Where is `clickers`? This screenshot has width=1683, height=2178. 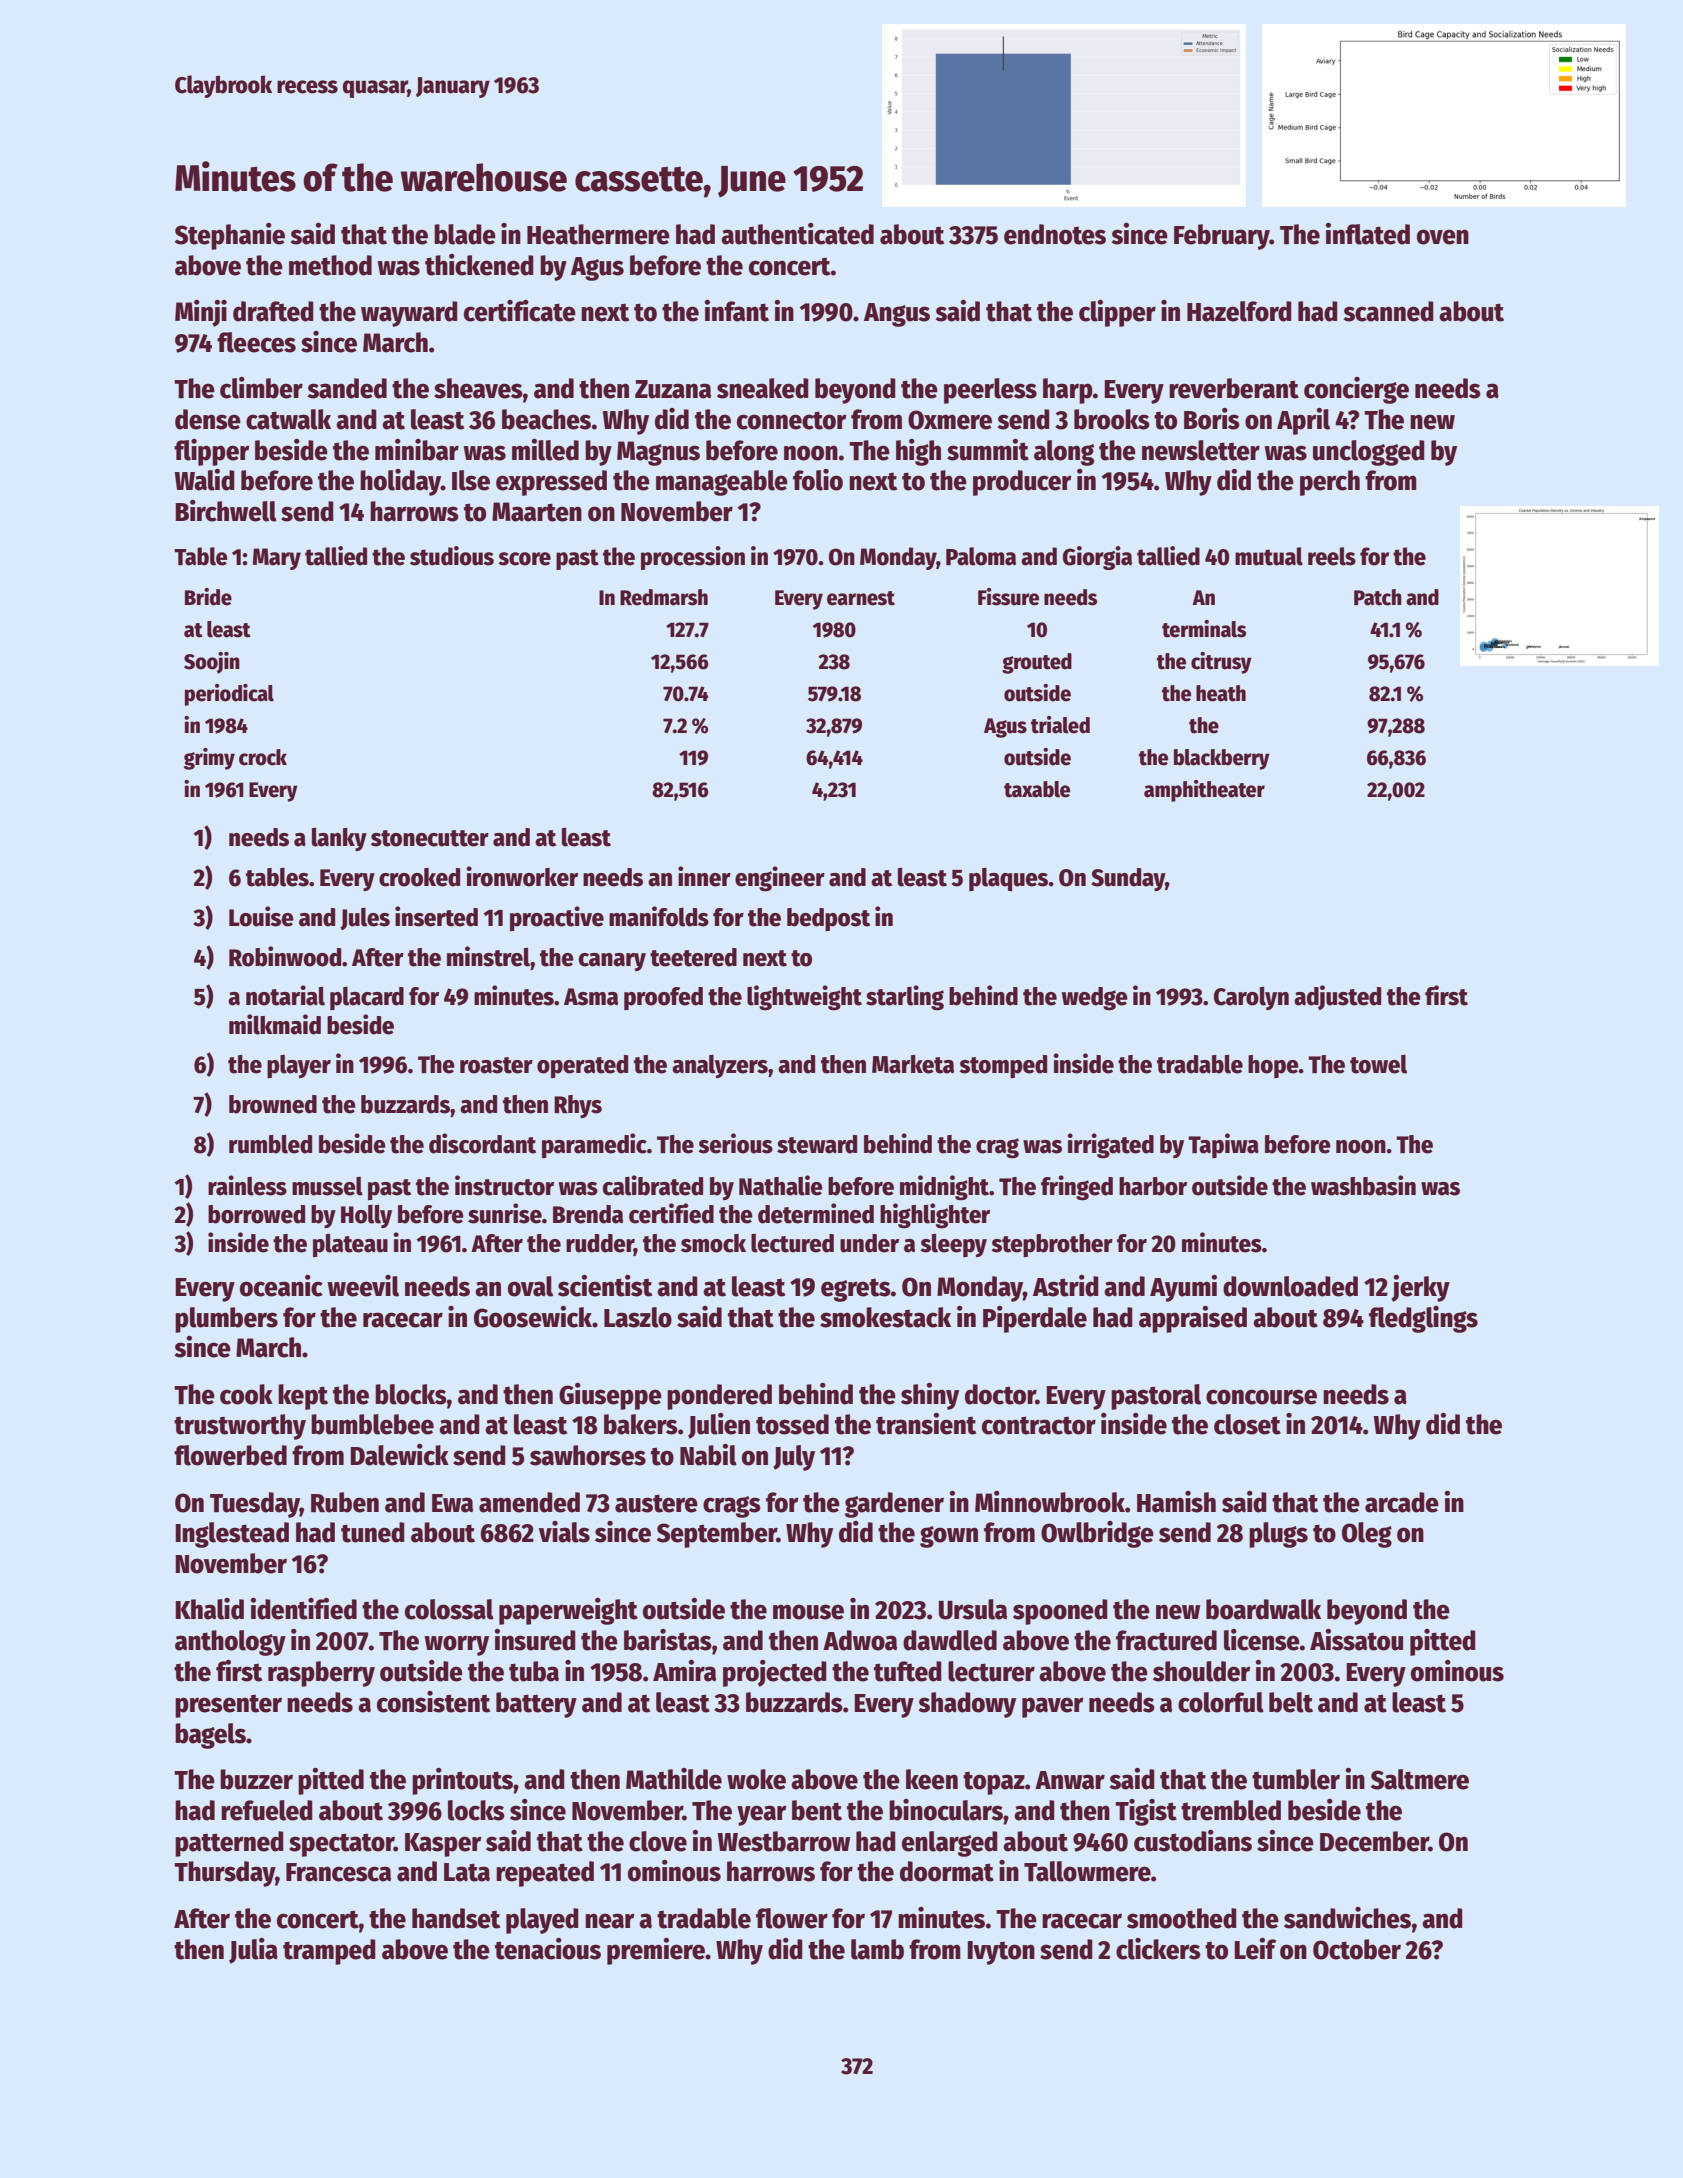
clickers is located at coordinates (1158, 1949).
